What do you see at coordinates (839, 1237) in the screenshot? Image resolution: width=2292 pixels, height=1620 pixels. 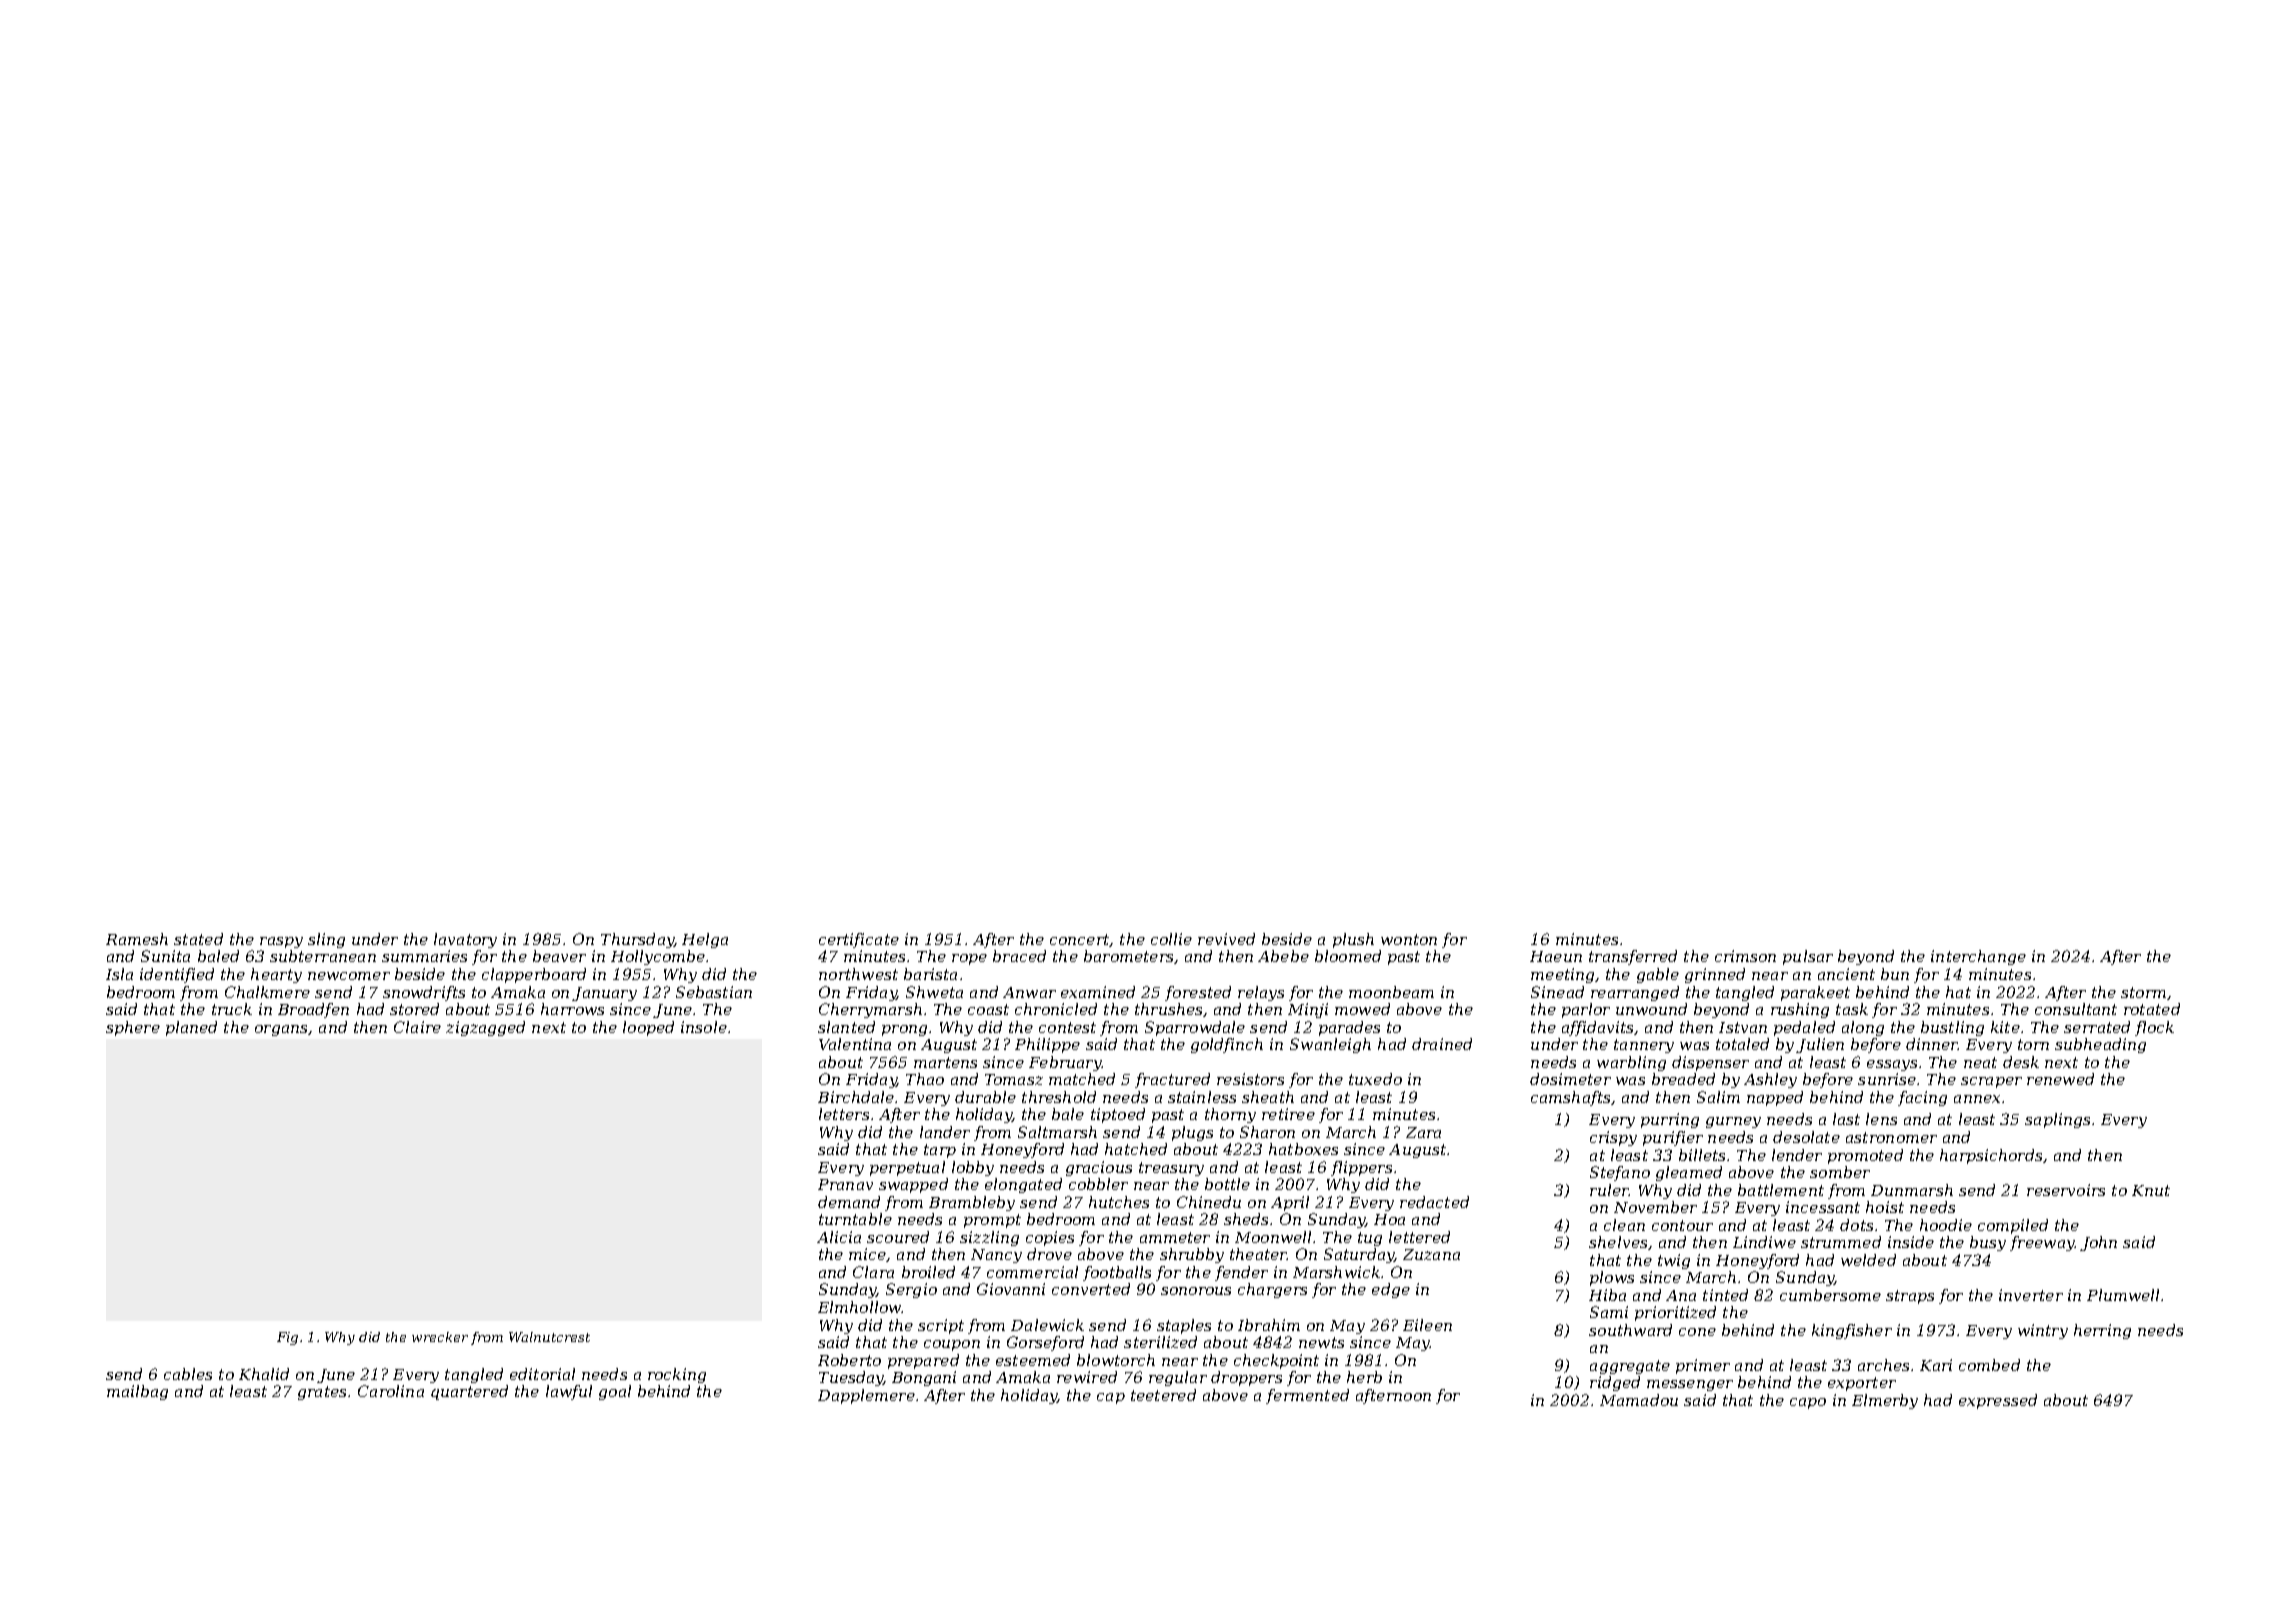 I see `Alicia` at bounding box center [839, 1237].
